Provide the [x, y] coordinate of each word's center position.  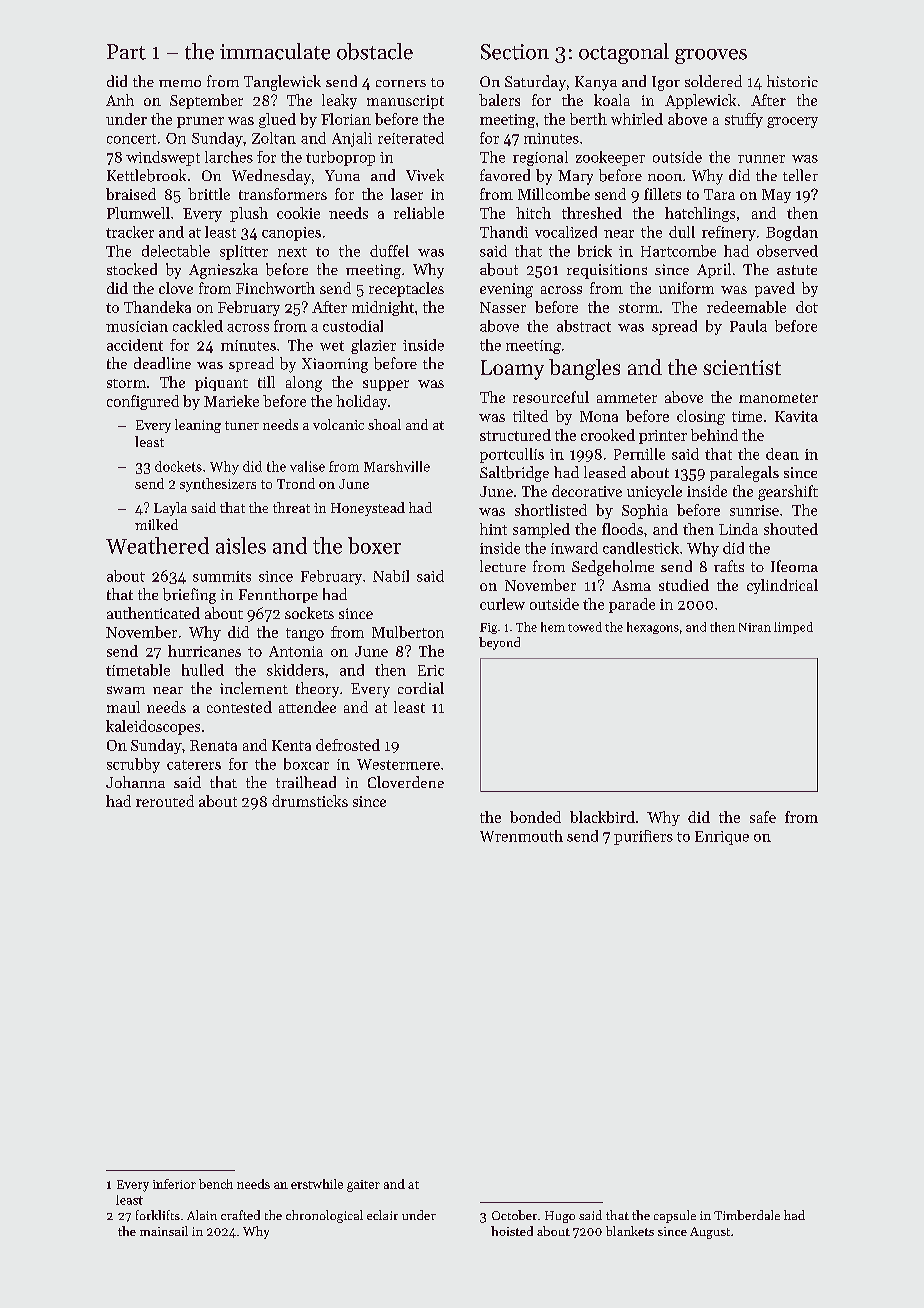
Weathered [157, 545]
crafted [240, 1215]
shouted [791, 529]
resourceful [551, 397]
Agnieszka [223, 271]
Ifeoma [794, 566]
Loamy [512, 370]
